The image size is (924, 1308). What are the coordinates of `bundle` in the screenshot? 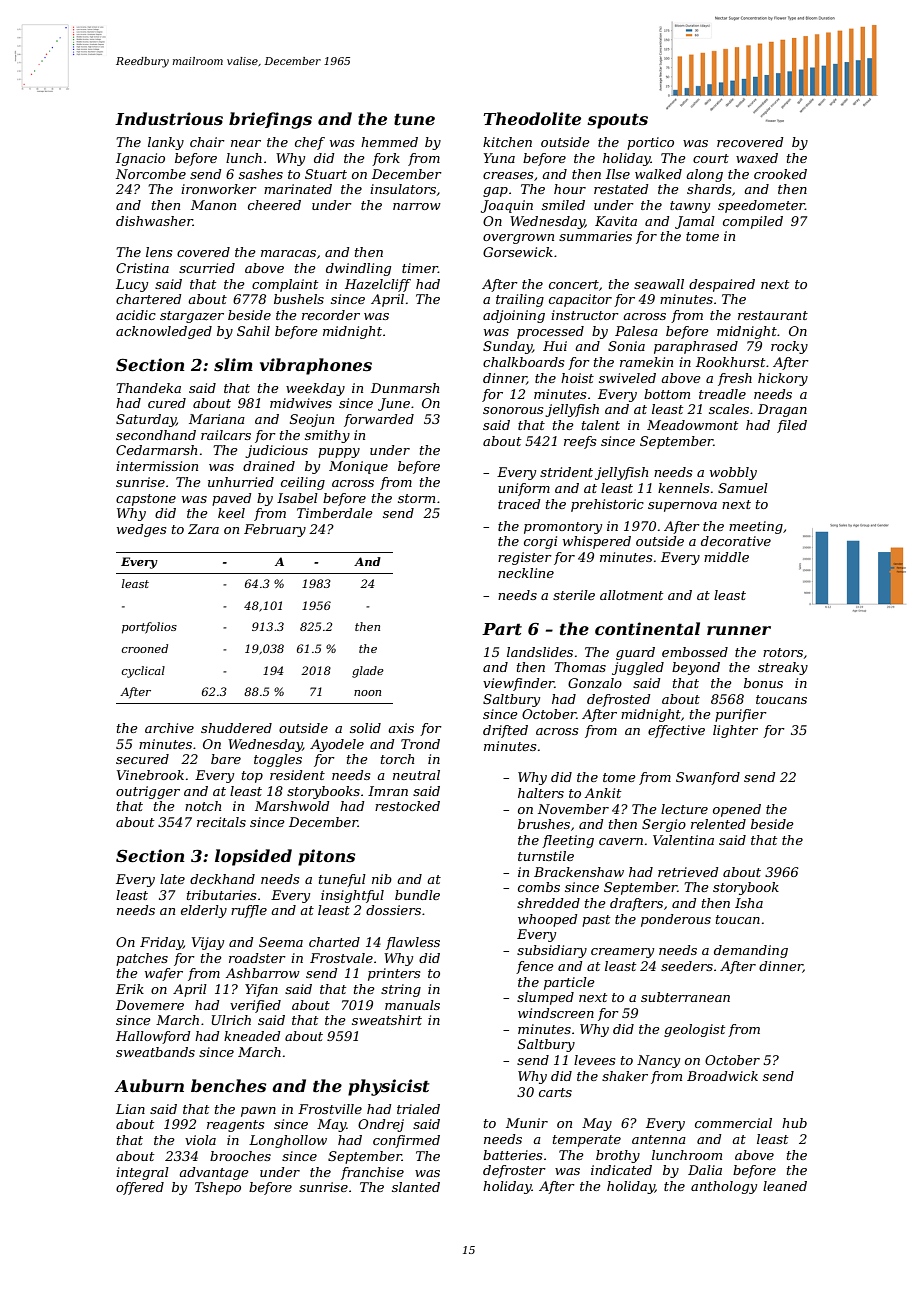 It's located at (417, 895).
